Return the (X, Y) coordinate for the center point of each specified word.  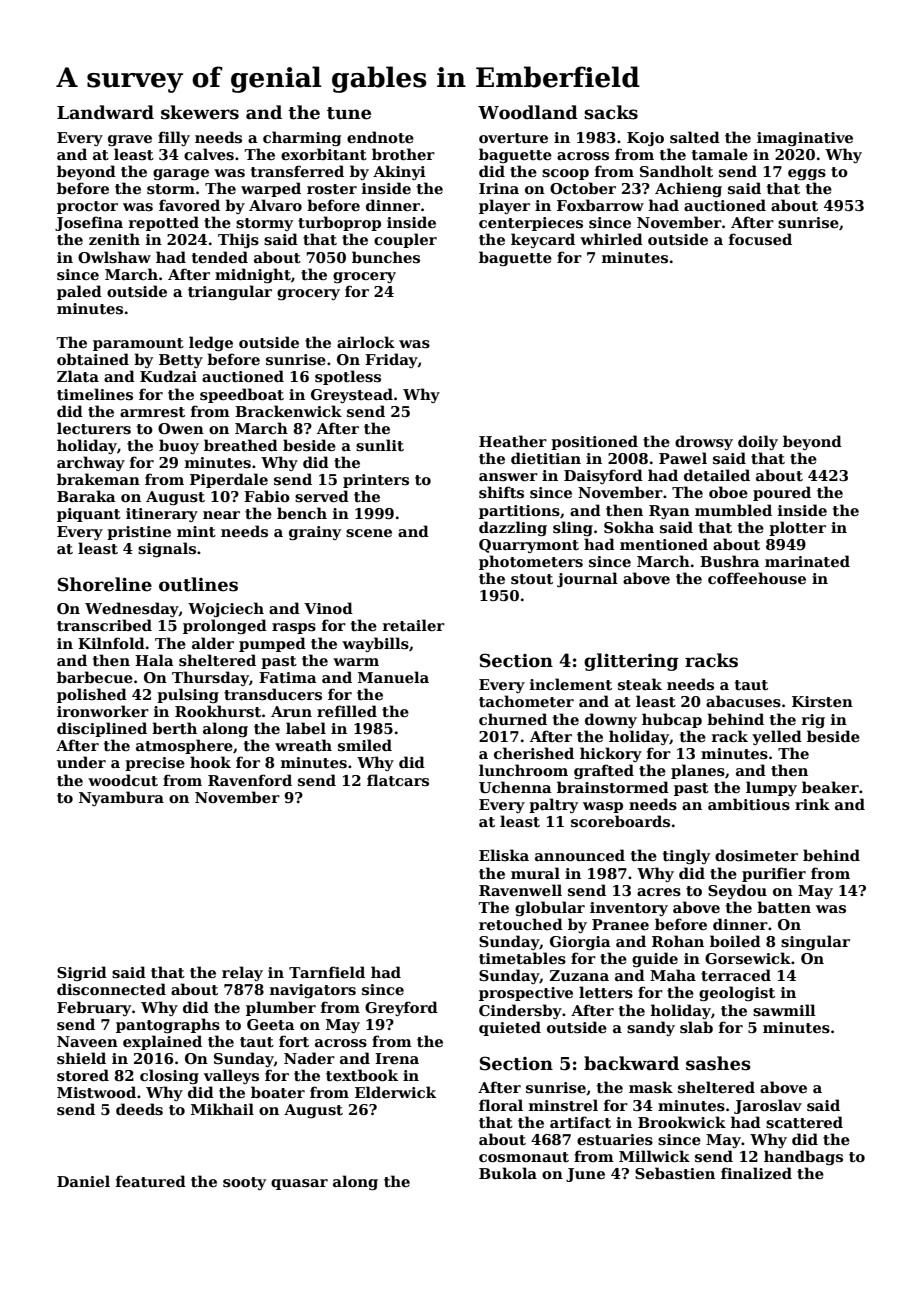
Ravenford (250, 780)
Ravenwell (520, 890)
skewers (200, 112)
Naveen (87, 1041)
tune (349, 113)
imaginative (805, 139)
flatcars (398, 780)
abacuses (743, 701)
